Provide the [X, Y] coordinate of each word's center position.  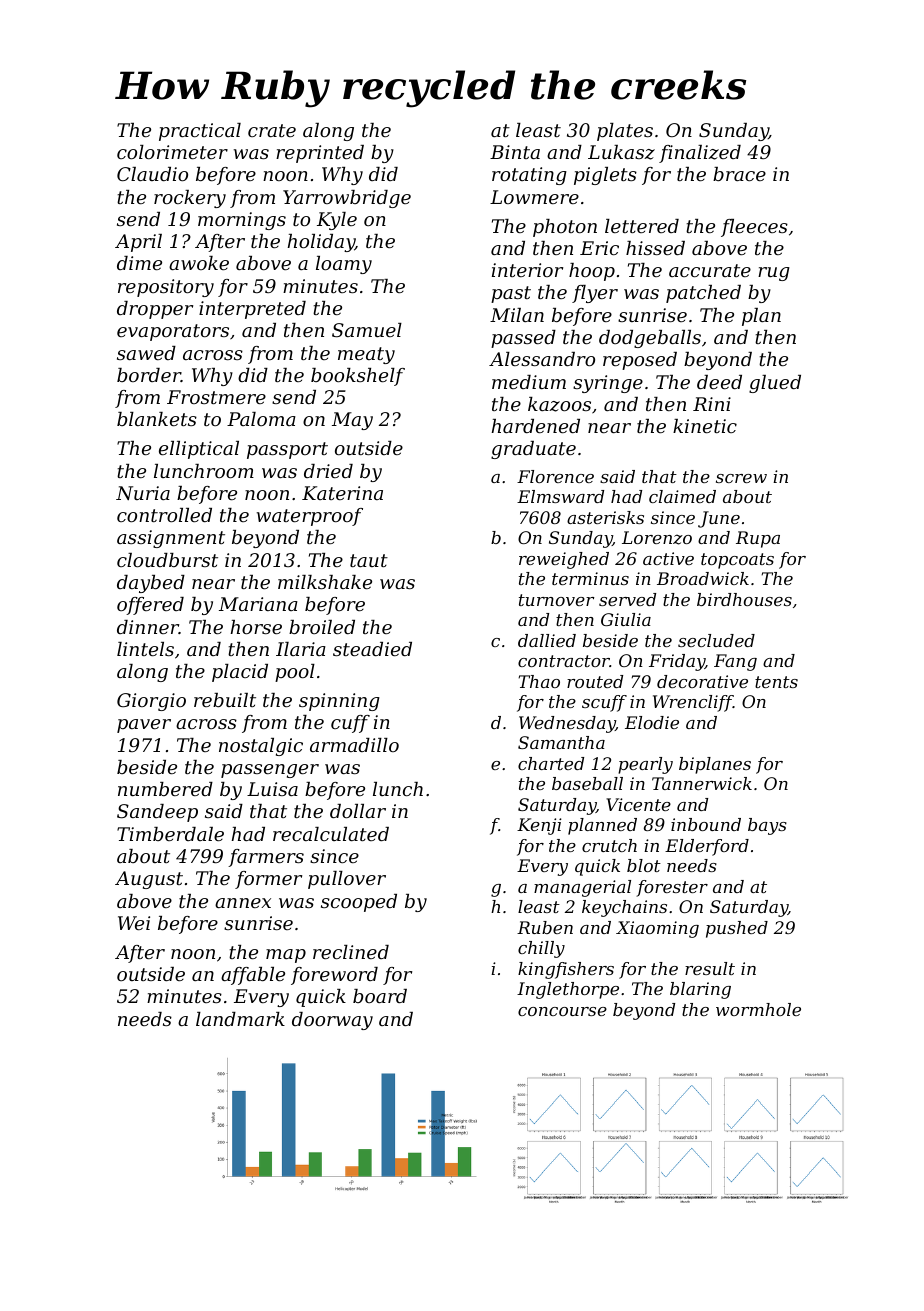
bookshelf [358, 377]
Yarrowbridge [347, 199]
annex [243, 903]
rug [774, 274]
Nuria [143, 493]
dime [139, 263]
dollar [358, 811]
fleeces [754, 228]
